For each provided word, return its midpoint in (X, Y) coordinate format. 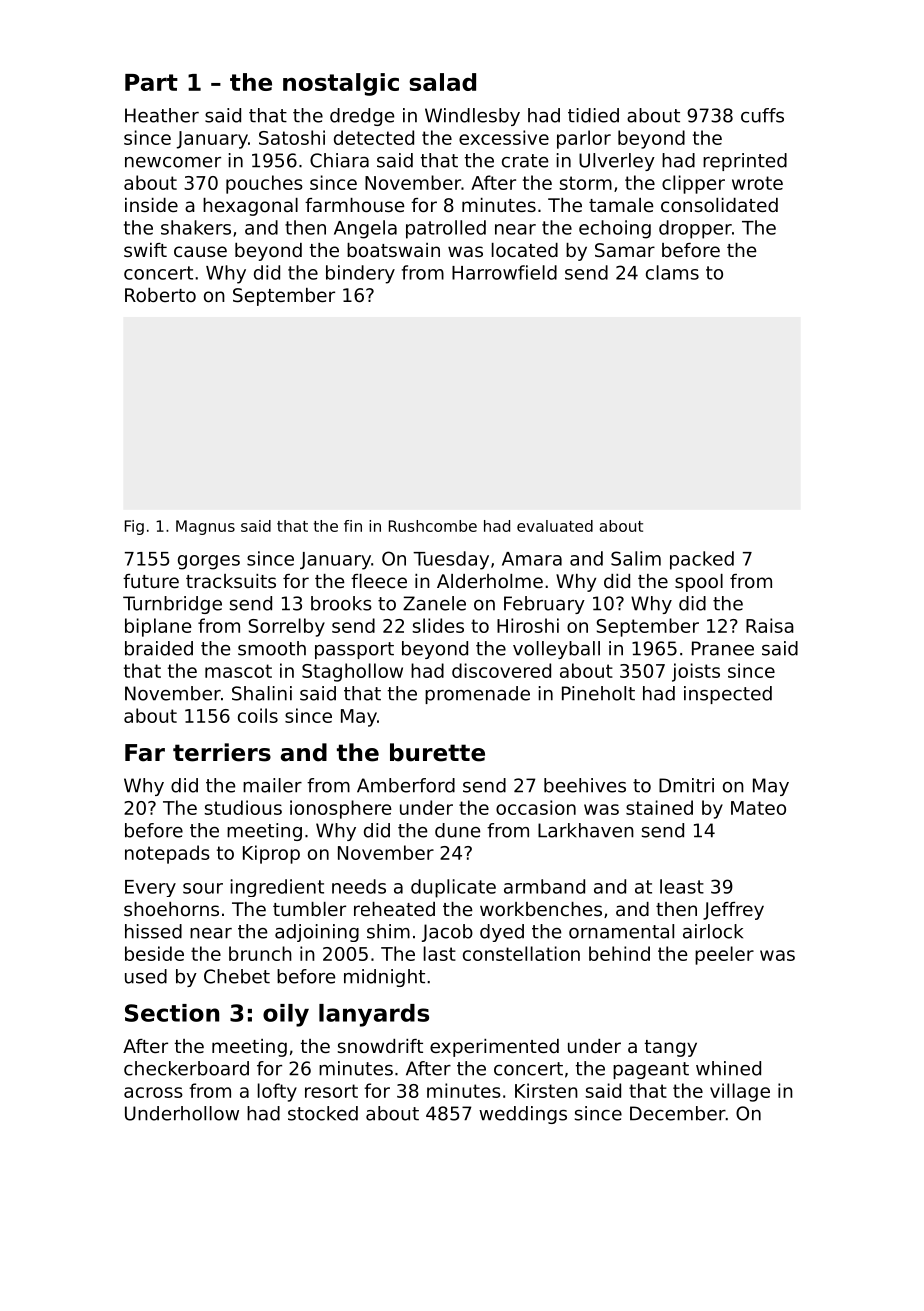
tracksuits (231, 581)
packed (702, 560)
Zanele (434, 603)
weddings (523, 1115)
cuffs (762, 115)
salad (442, 82)
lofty (277, 1092)
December (678, 1113)
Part (151, 82)
